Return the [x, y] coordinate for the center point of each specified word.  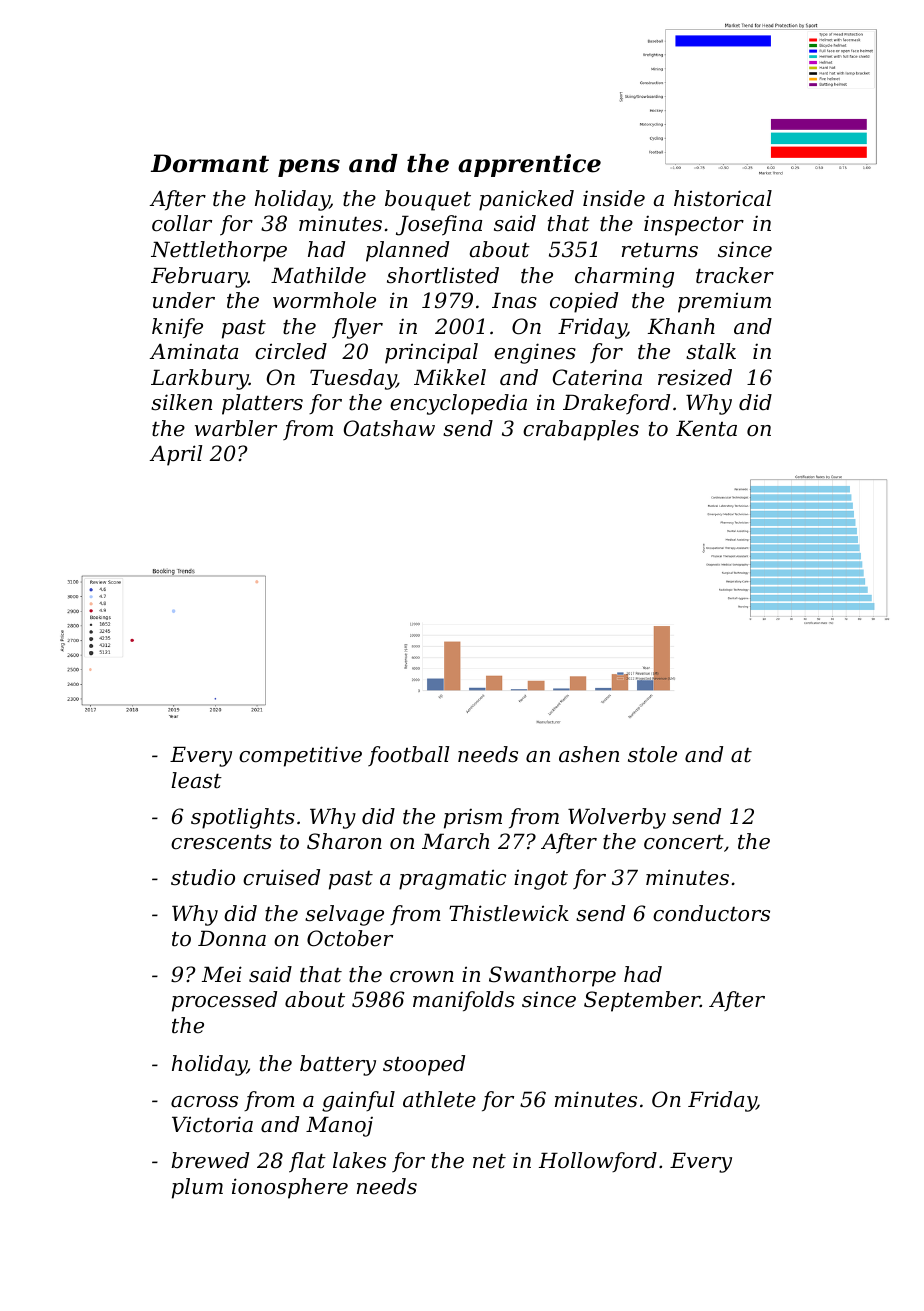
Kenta [706, 428]
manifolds [464, 1001]
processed [224, 1001]
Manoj [339, 1126]
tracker [735, 275]
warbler [236, 428]
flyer [357, 328]
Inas [514, 300]
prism [473, 818]
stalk [711, 351]
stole [652, 754]
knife [177, 328]
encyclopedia [458, 404]
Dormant [210, 163]
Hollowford [598, 1162]
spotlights [243, 818]
